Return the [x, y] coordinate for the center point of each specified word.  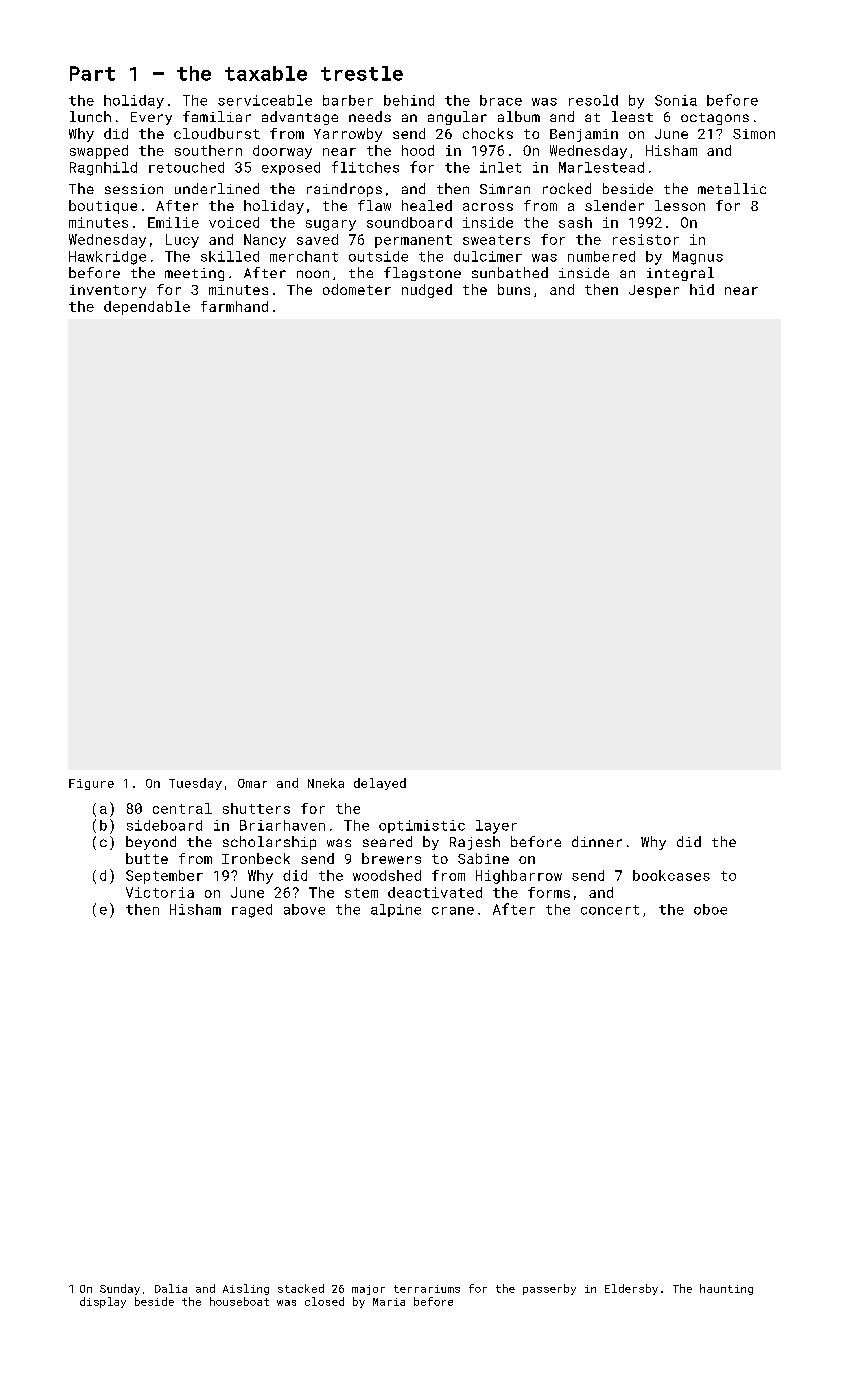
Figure [91, 784]
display [103, 1302]
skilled [230, 256]
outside [378, 256]
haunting [726, 1289]
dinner [597, 841]
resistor [646, 239]
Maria [389, 1302]
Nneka [326, 783]
